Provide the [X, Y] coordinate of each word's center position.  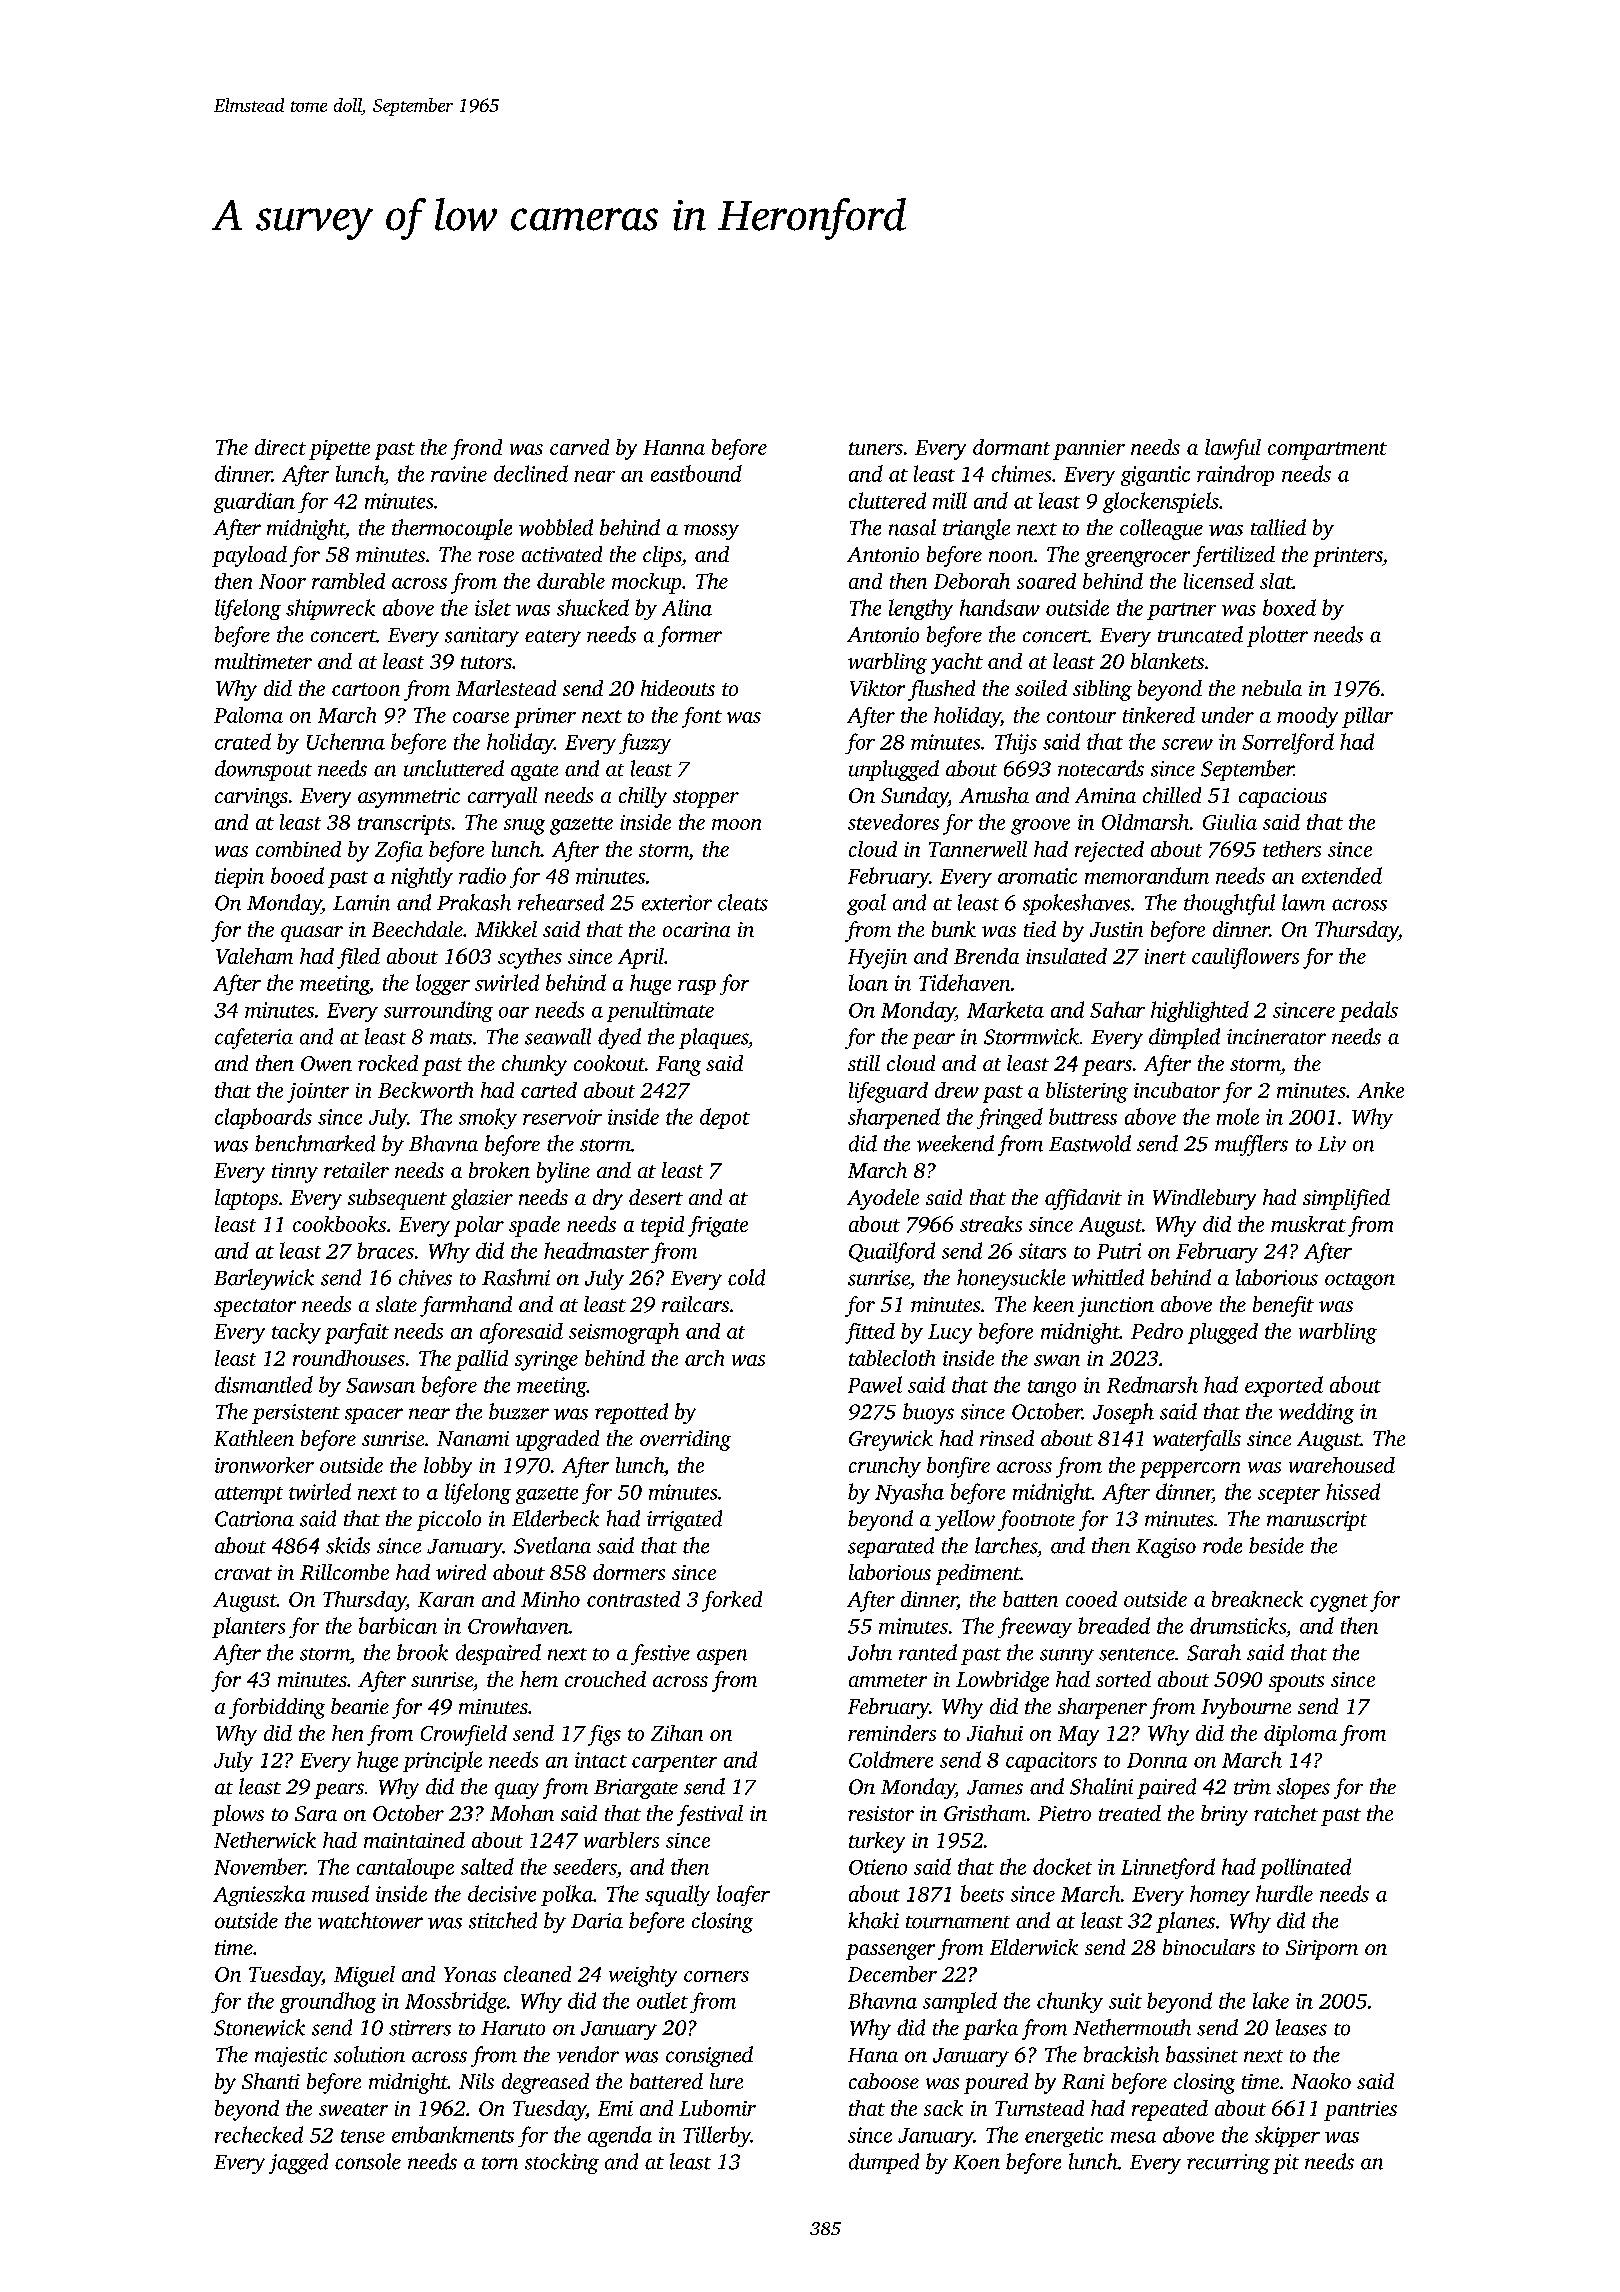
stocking [562, 2163]
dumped [884, 2163]
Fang [678, 1066]
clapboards [263, 1118]
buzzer [519, 1411]
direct [280, 447]
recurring [1228, 2164]
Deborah [972, 581]
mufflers [1251, 1145]
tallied [1278, 527]
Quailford [892, 1252]
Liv [1332, 1144]
